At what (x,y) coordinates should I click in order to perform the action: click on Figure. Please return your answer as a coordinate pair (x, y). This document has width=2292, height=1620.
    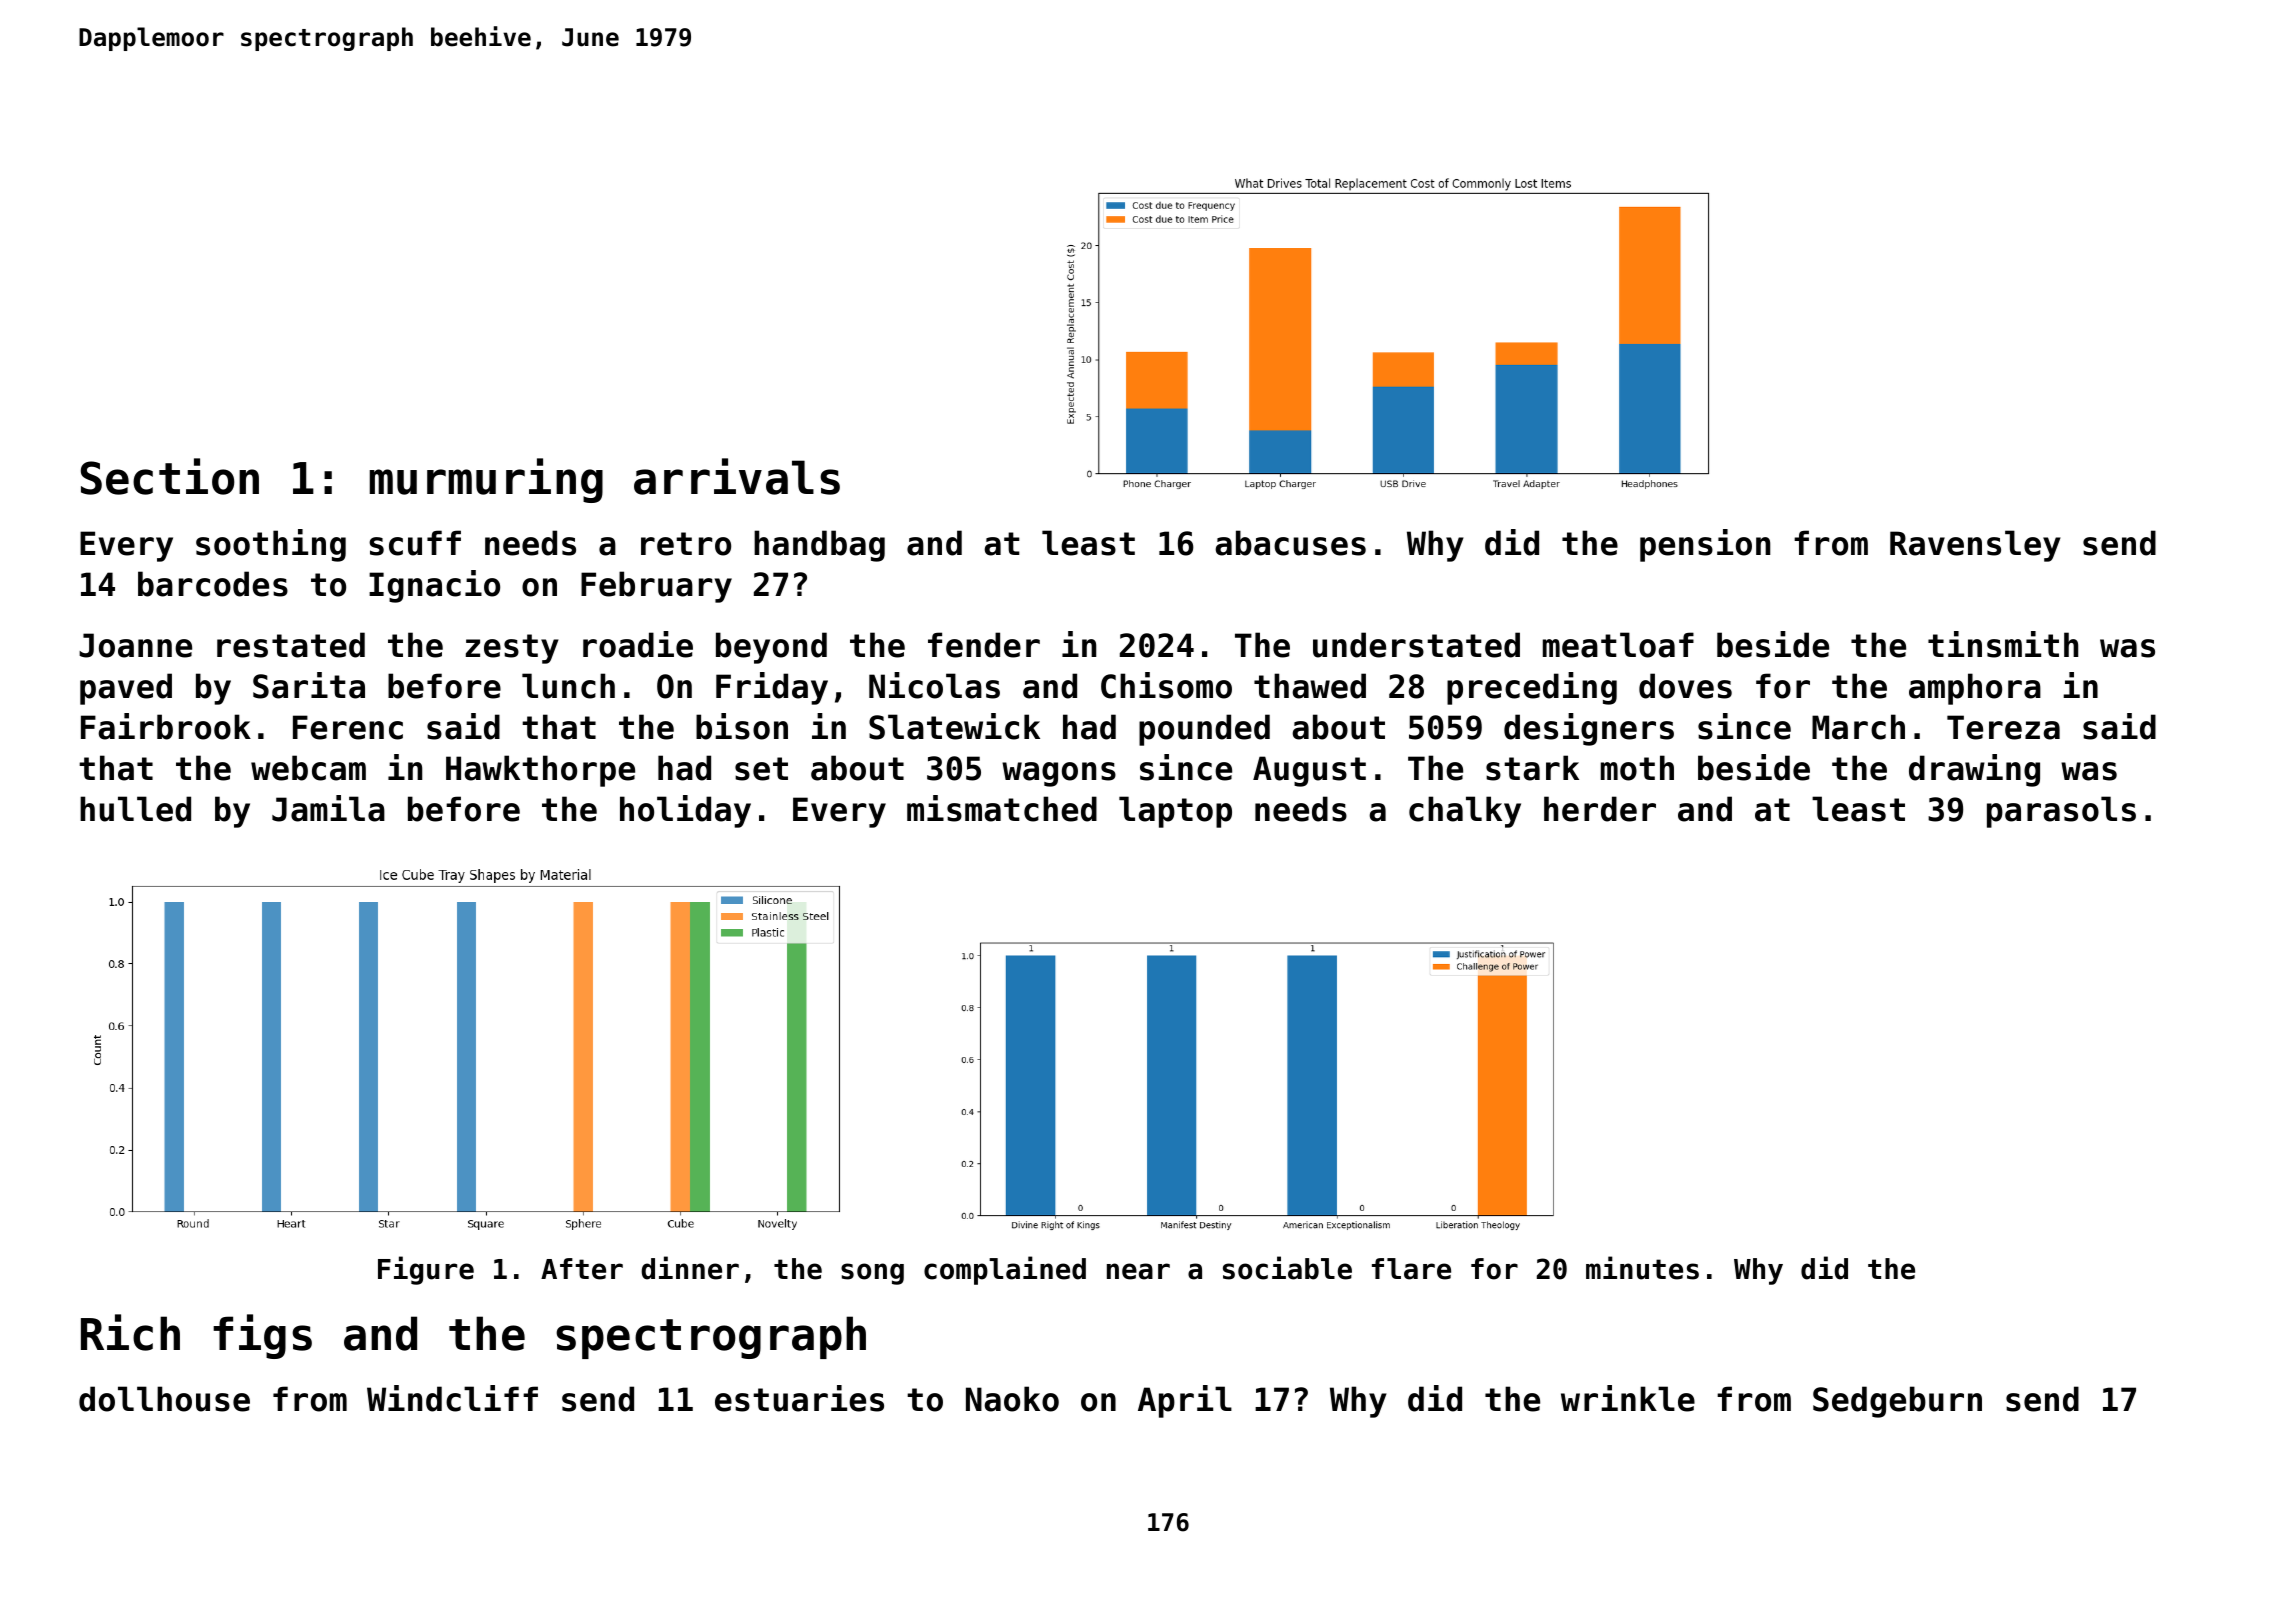
    Looking at the image, I should click on (426, 1270).
